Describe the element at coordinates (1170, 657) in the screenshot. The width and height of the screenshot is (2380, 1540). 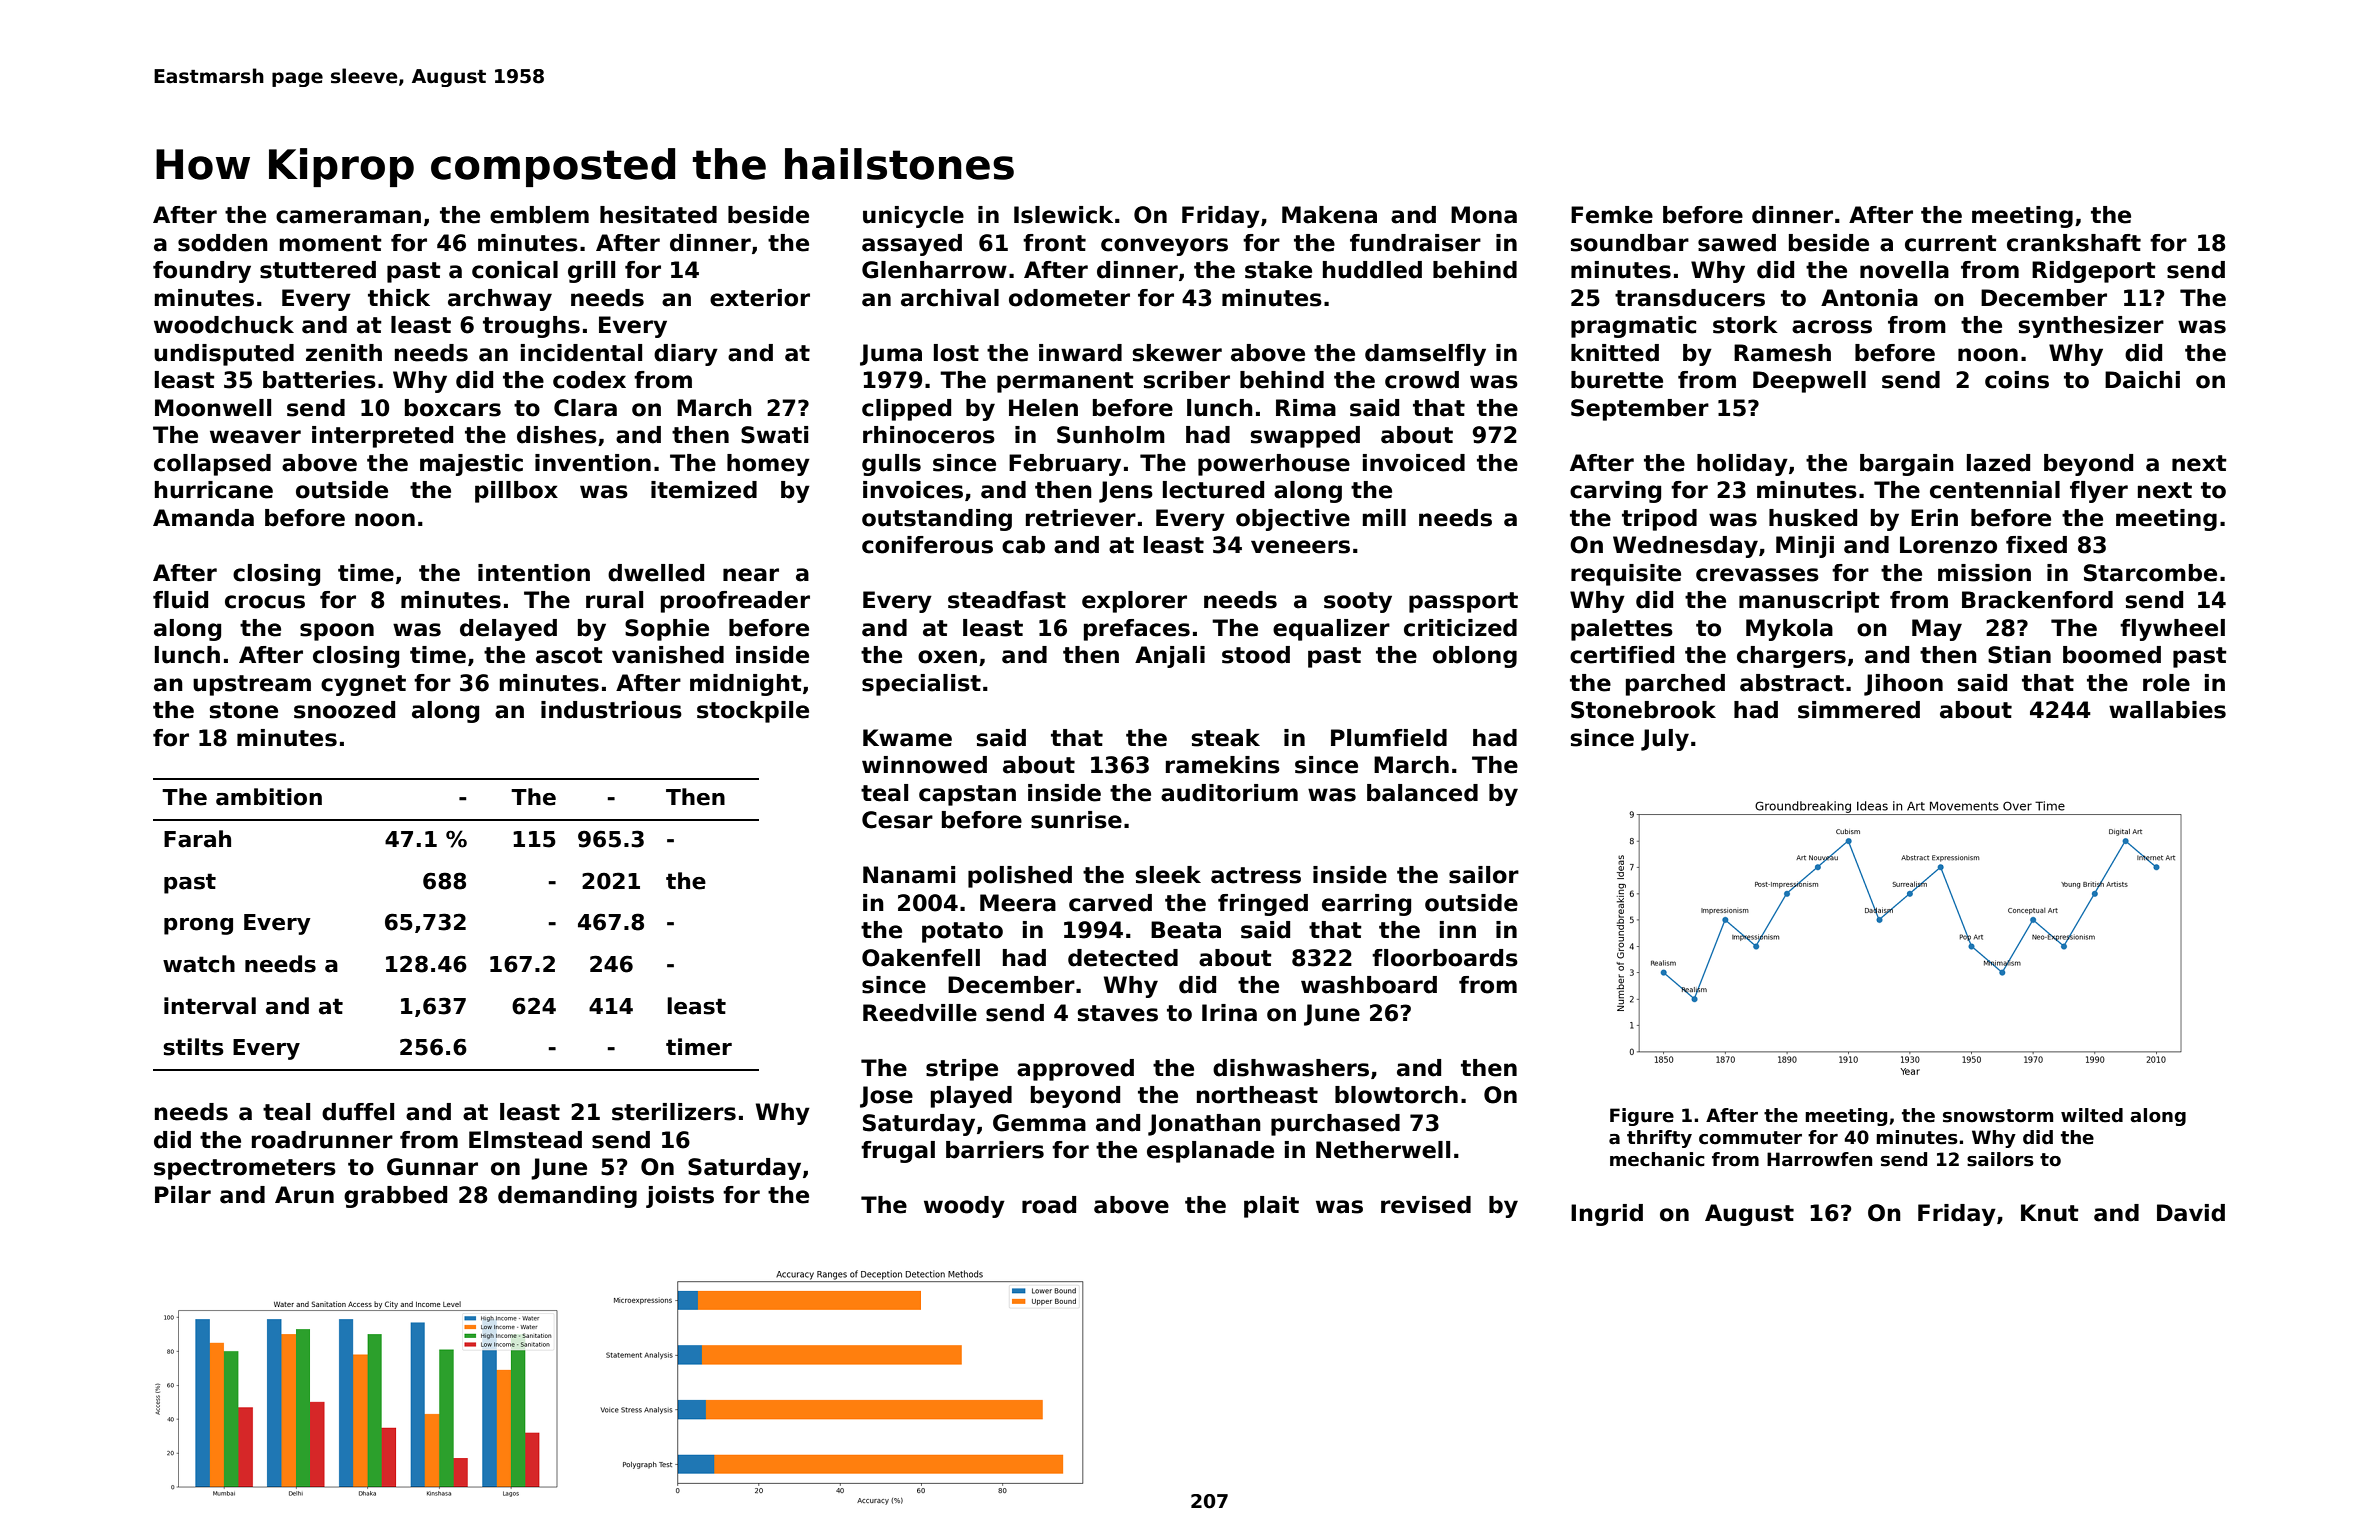
I see `Anjali` at that location.
